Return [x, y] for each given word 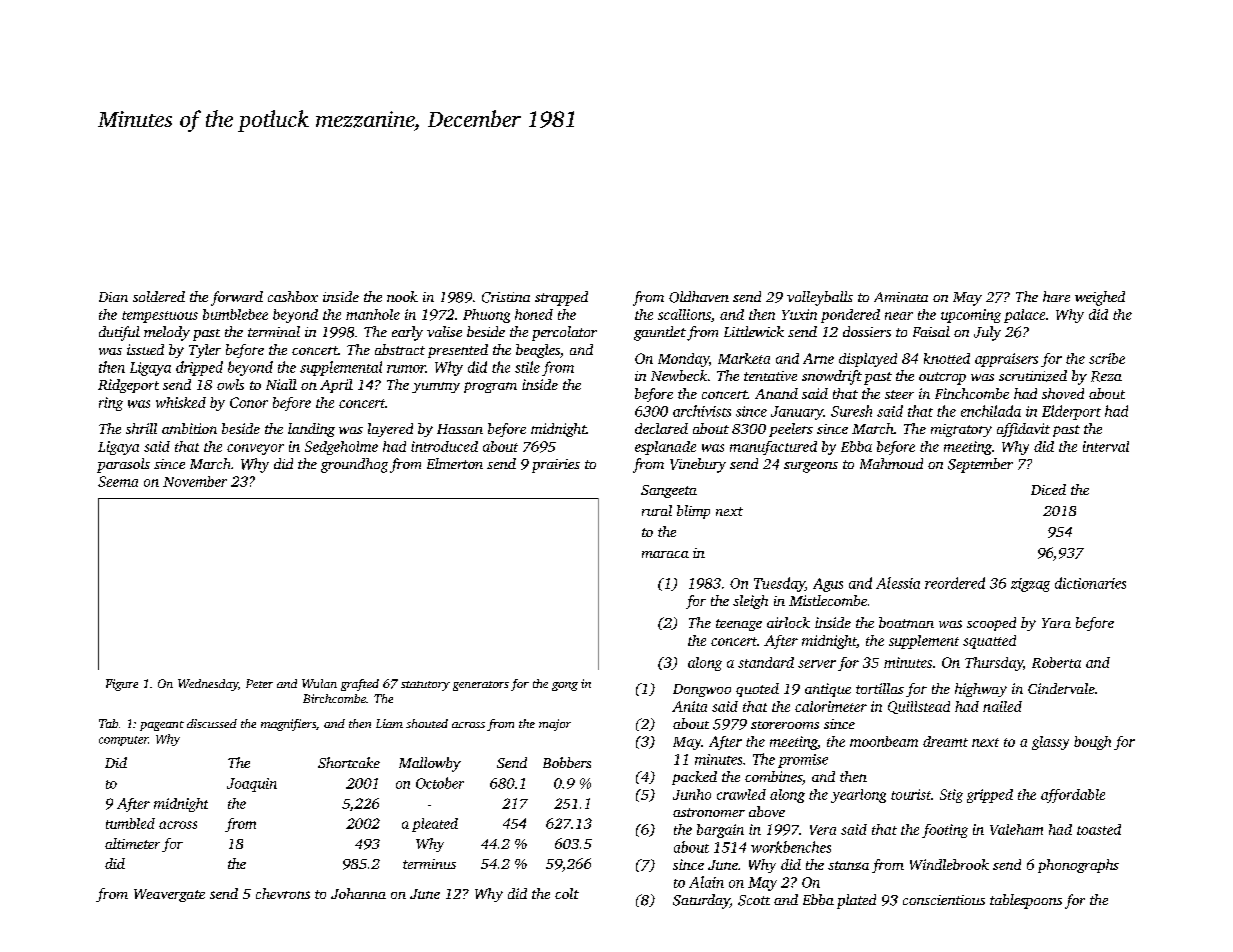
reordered [955, 583]
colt [567, 893]
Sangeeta [669, 491]
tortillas [880, 688]
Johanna [358, 893]
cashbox [293, 296]
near [899, 316]
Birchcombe [334, 698]
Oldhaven [699, 297]
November [195, 481]
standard [766, 662]
